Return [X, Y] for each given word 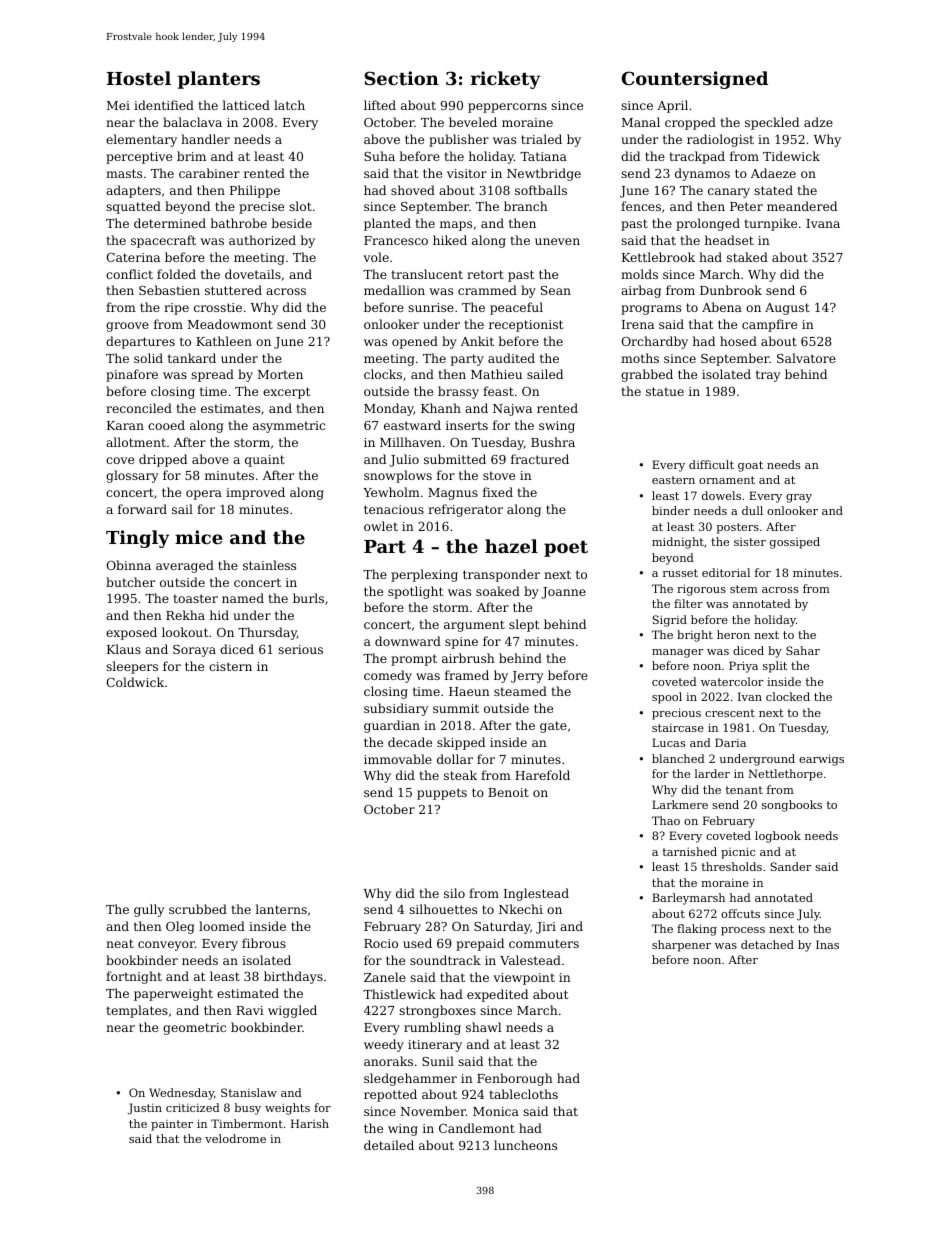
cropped [690, 123]
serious [300, 649]
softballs [541, 190]
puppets [442, 794]
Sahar [803, 650]
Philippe [255, 191]
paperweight [173, 994]
